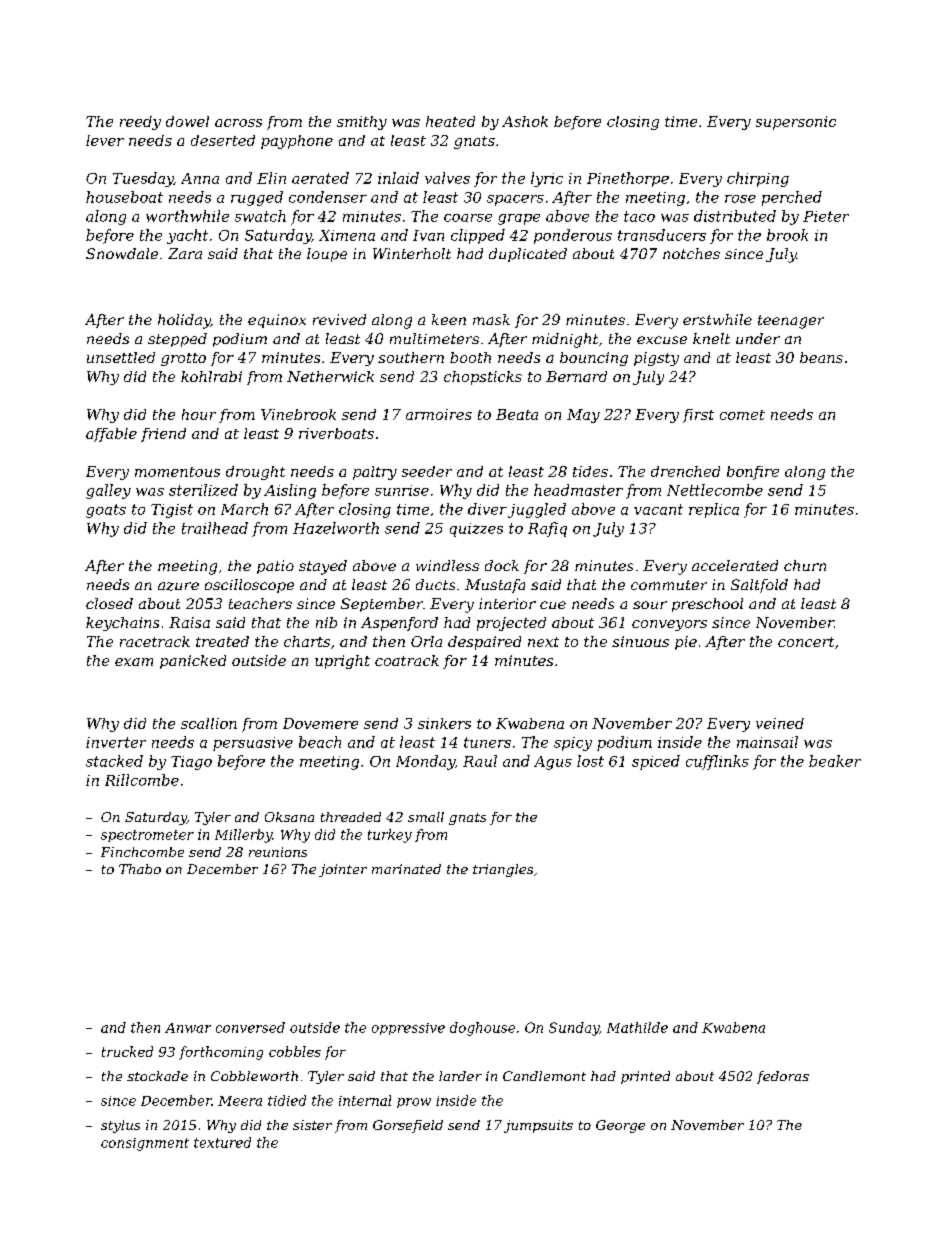  Describe the element at coordinates (406, 869) in the screenshot. I see `marinated` at that location.
